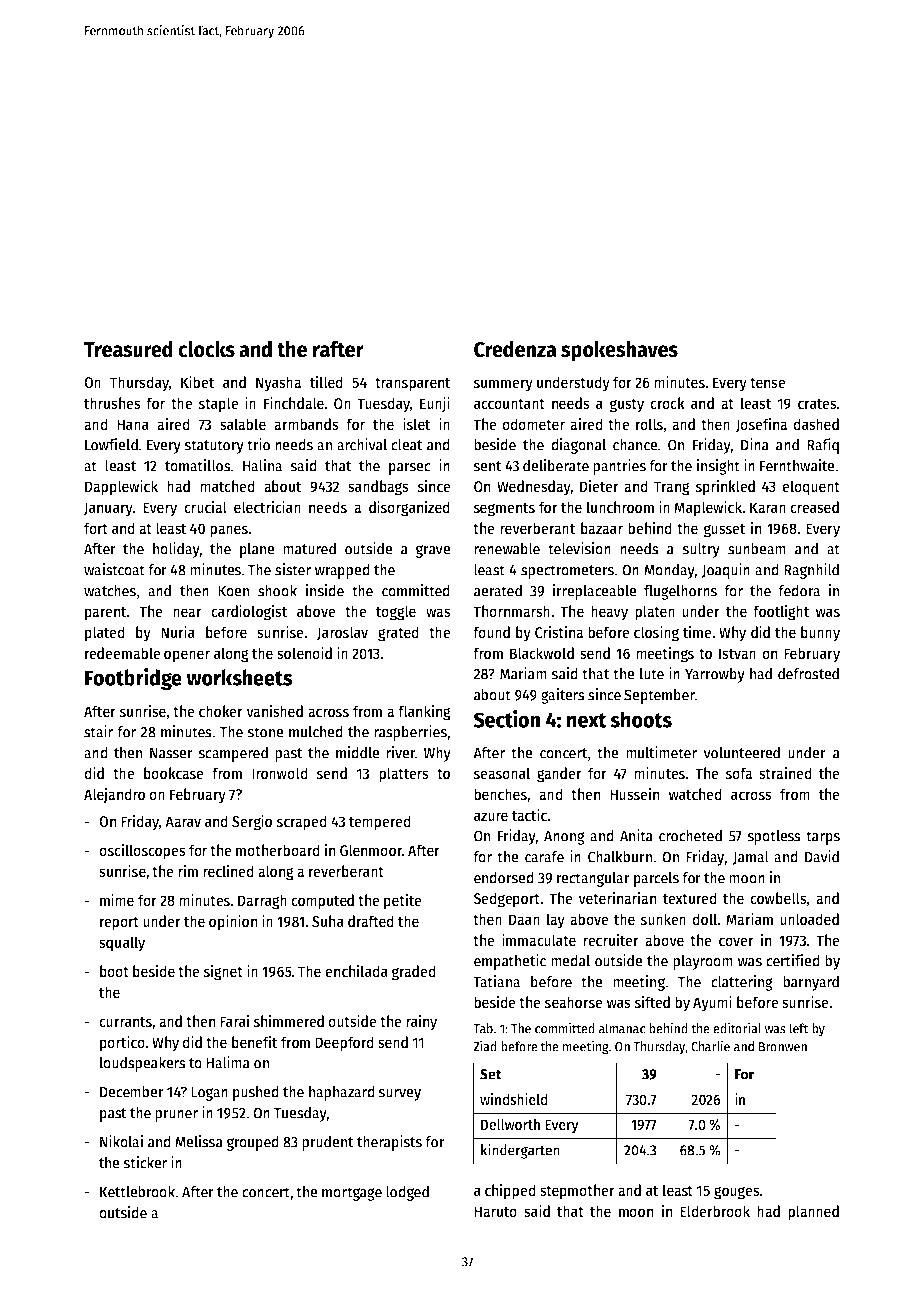  What do you see at coordinates (142, 851) in the page?
I see `oscilloscopes` at bounding box center [142, 851].
